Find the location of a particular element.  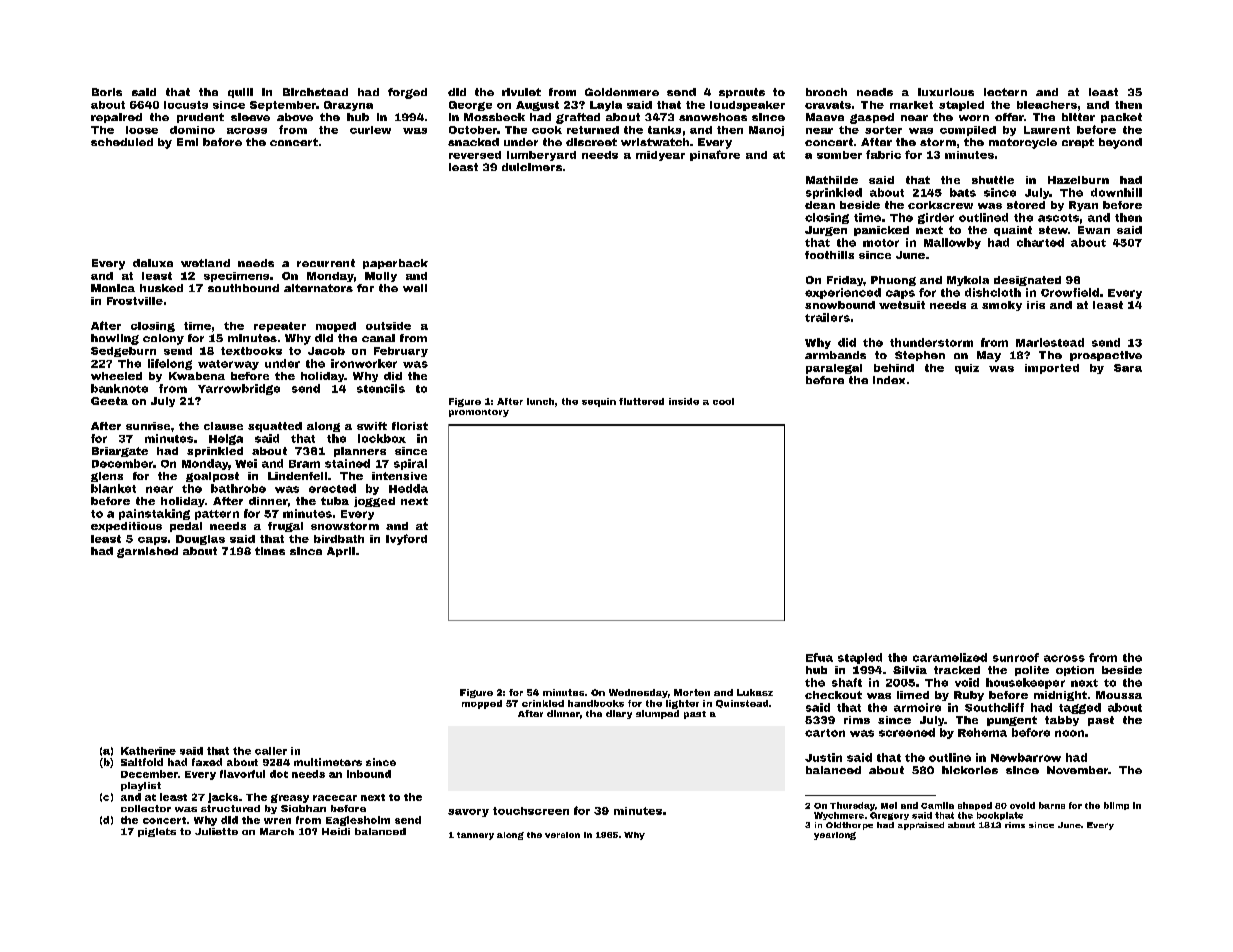

cool is located at coordinates (723, 401).
